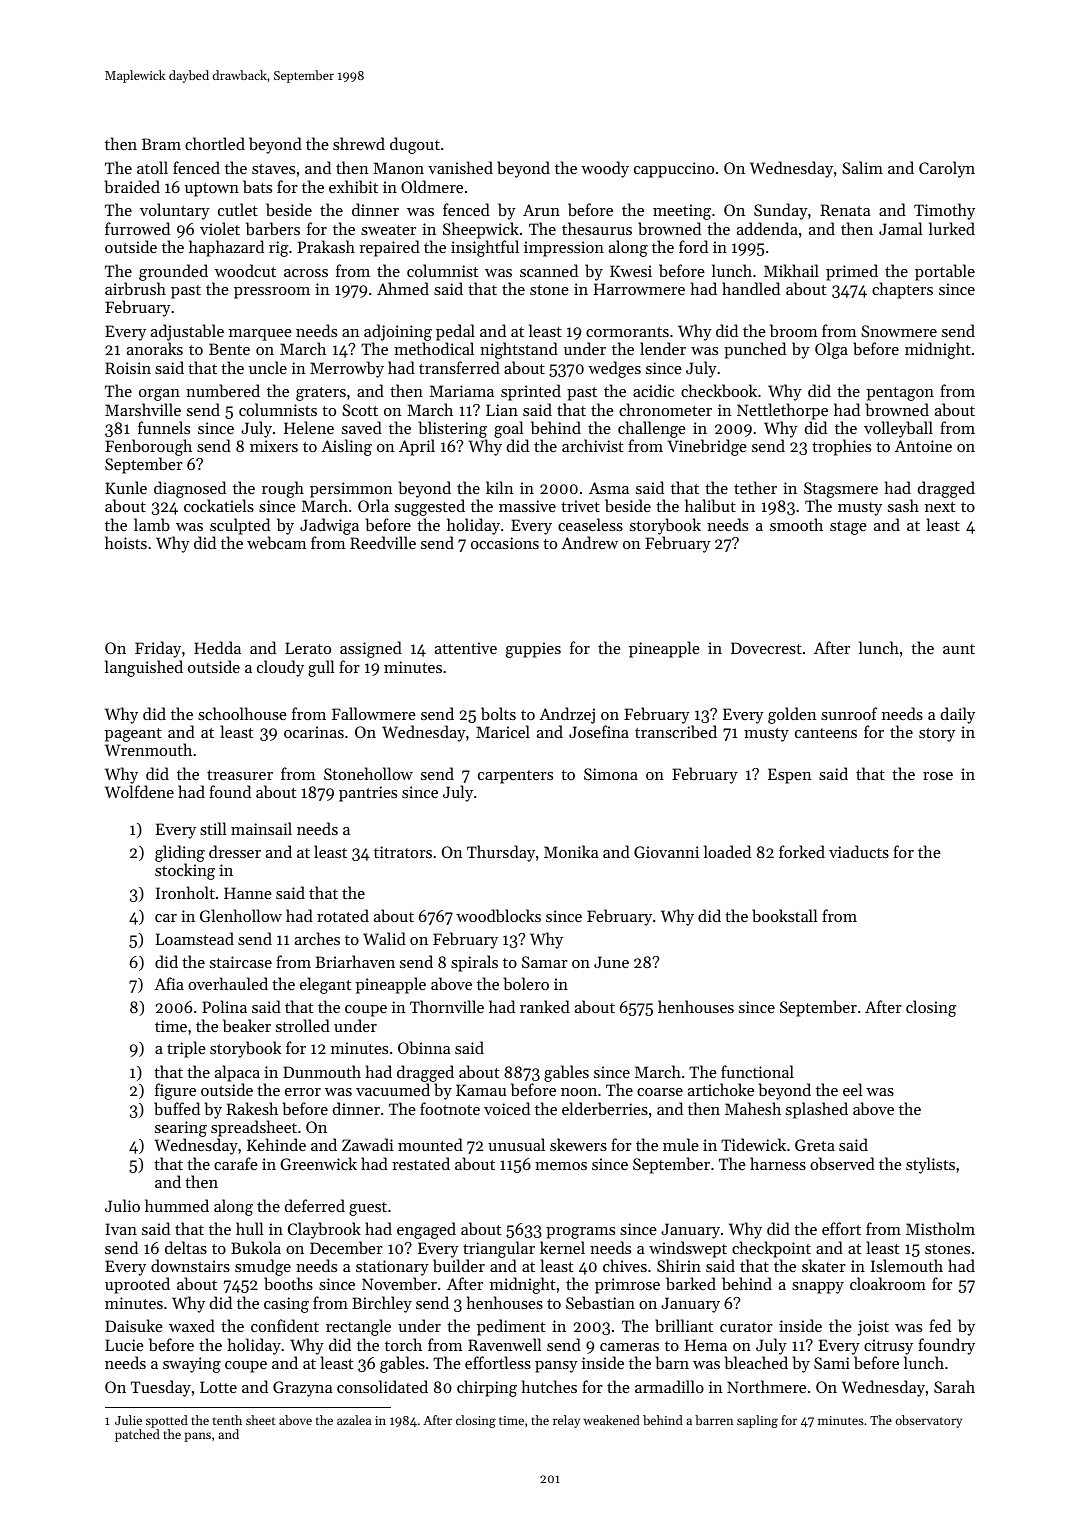 The image size is (1080, 1527). What do you see at coordinates (930, 1165) in the screenshot?
I see `stylists` at bounding box center [930, 1165].
